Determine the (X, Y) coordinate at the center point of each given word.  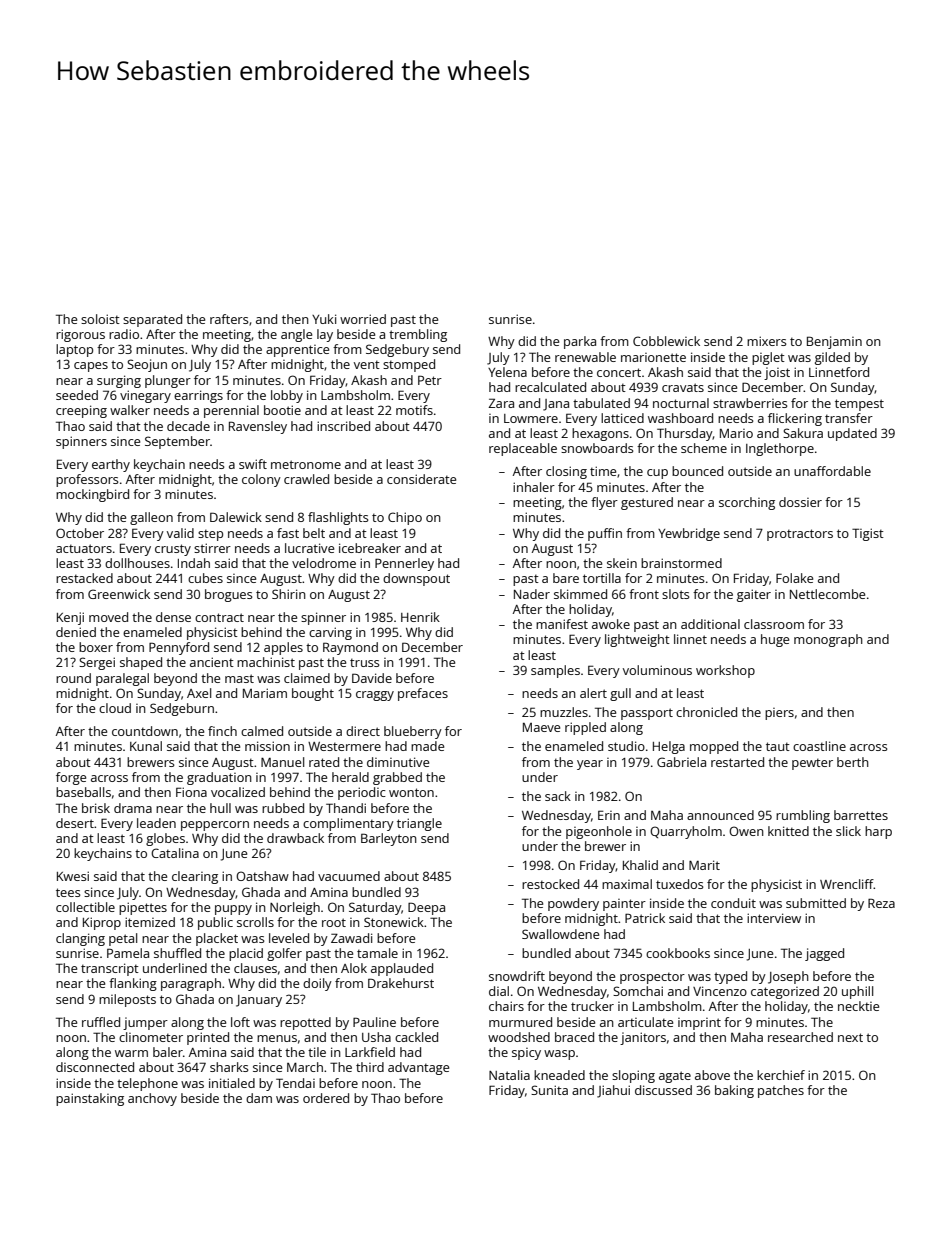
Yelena (507, 372)
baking (734, 1091)
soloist (100, 319)
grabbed (397, 778)
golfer (284, 954)
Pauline (374, 1022)
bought (313, 694)
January (259, 1001)
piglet (768, 358)
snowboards (597, 448)
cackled (416, 1037)
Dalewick (236, 517)
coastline (819, 746)
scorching (747, 503)
